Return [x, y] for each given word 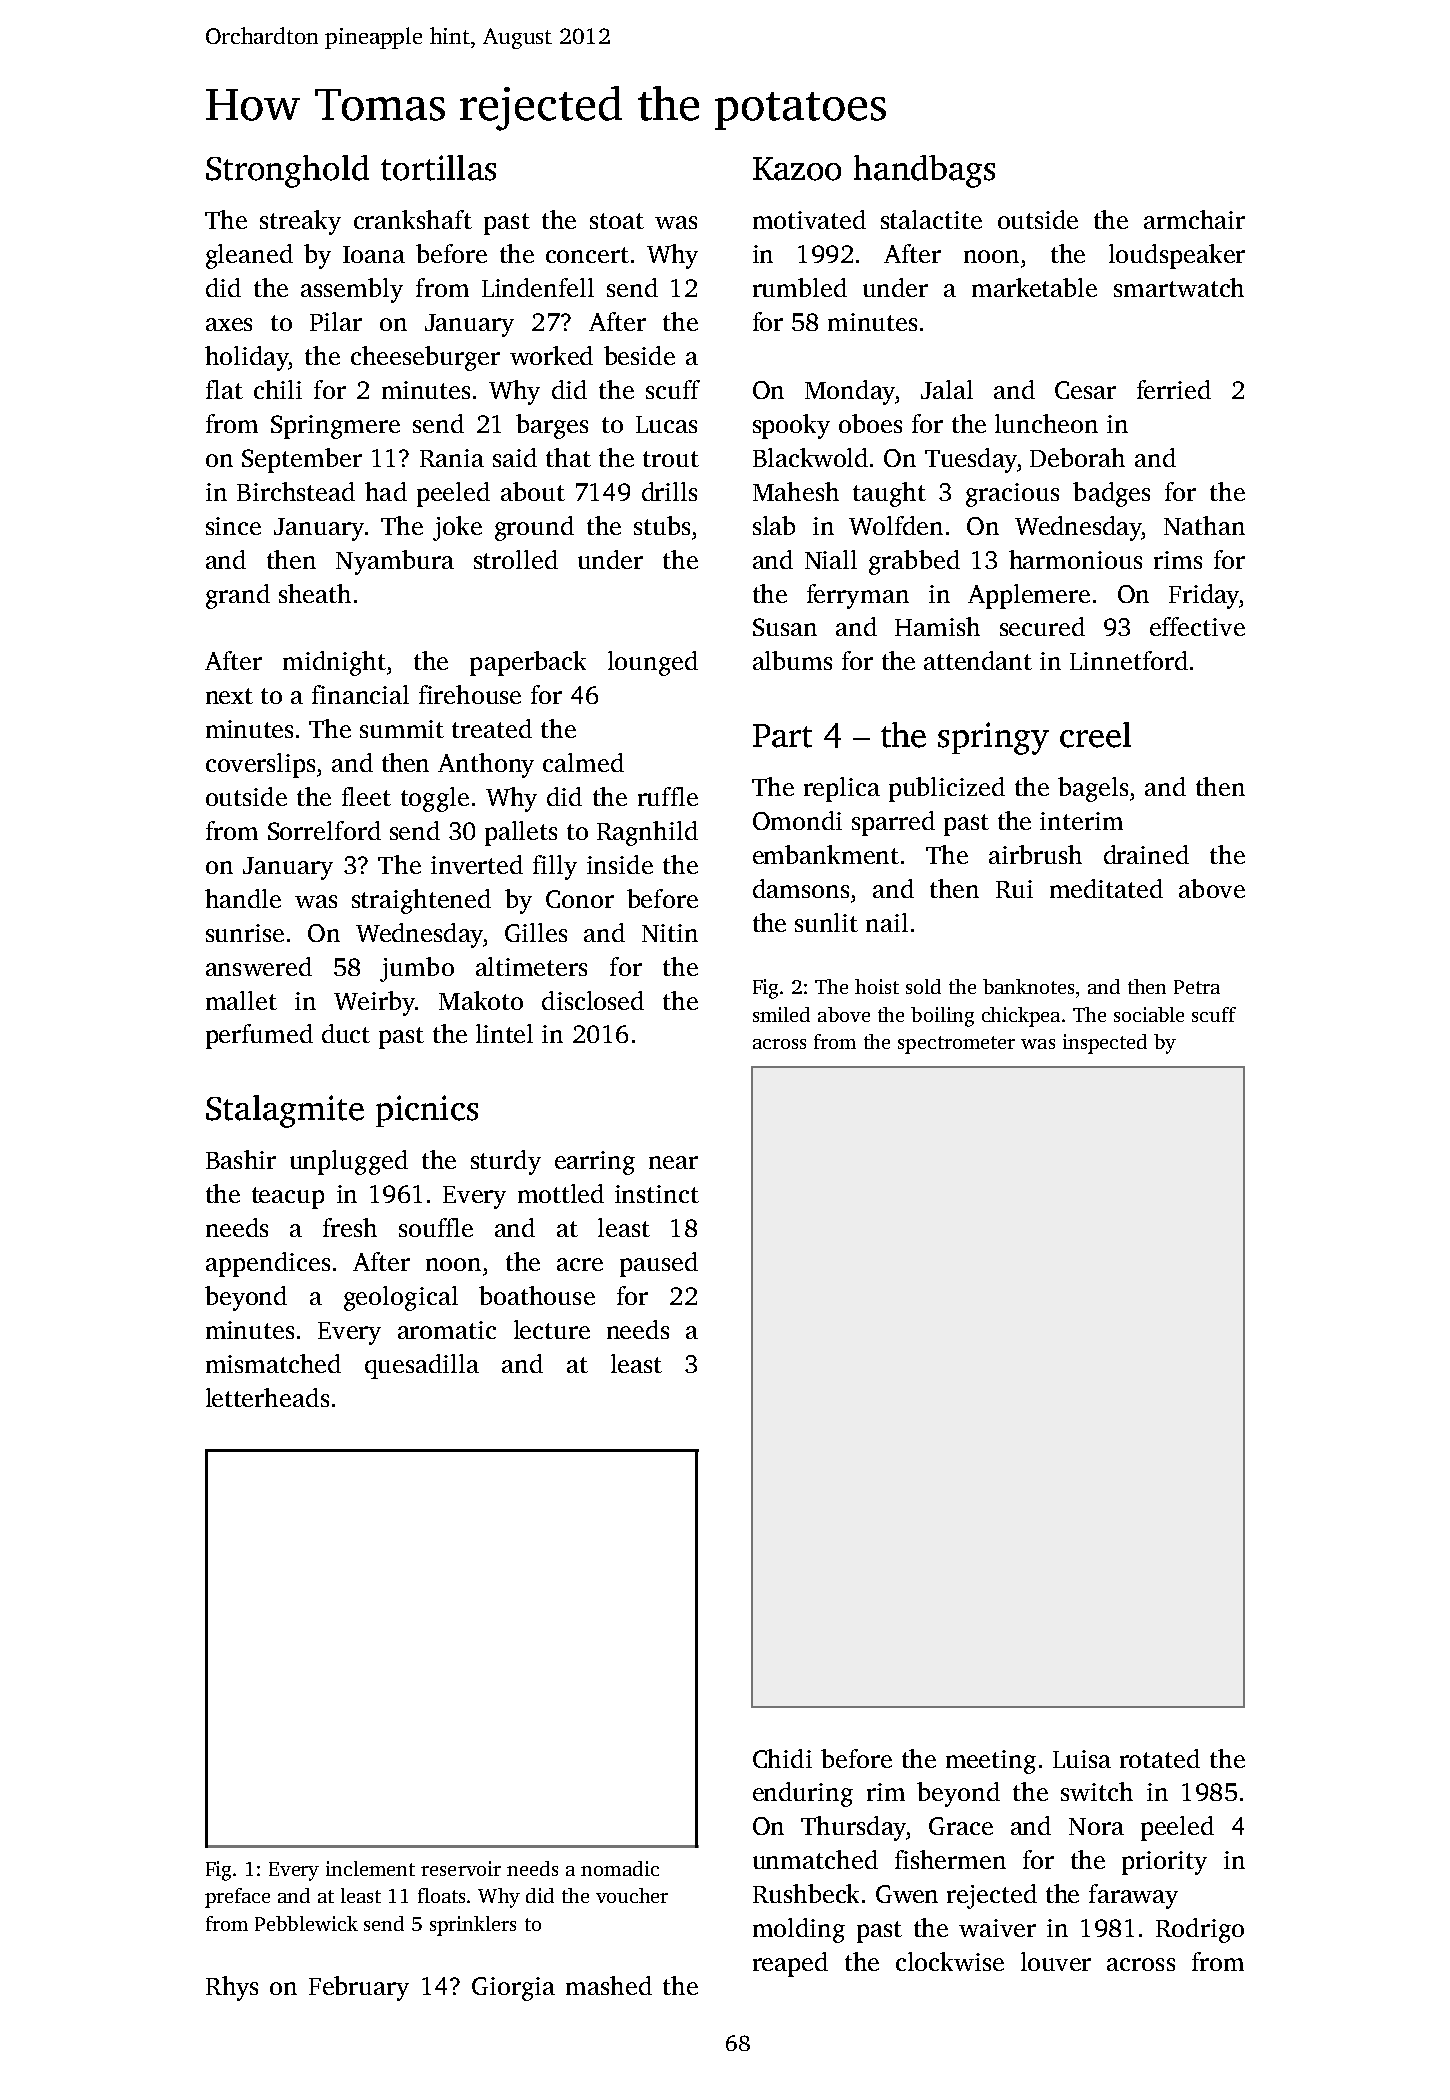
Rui [1014, 889]
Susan [785, 627]
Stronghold [287, 171]
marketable [1034, 287]
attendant [978, 660]
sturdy [506, 1162]
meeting [991, 1762]
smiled [781, 1014]
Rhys [232, 1988]
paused [659, 1264]
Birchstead [296, 491]
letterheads [267, 1397]
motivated [809, 219]
